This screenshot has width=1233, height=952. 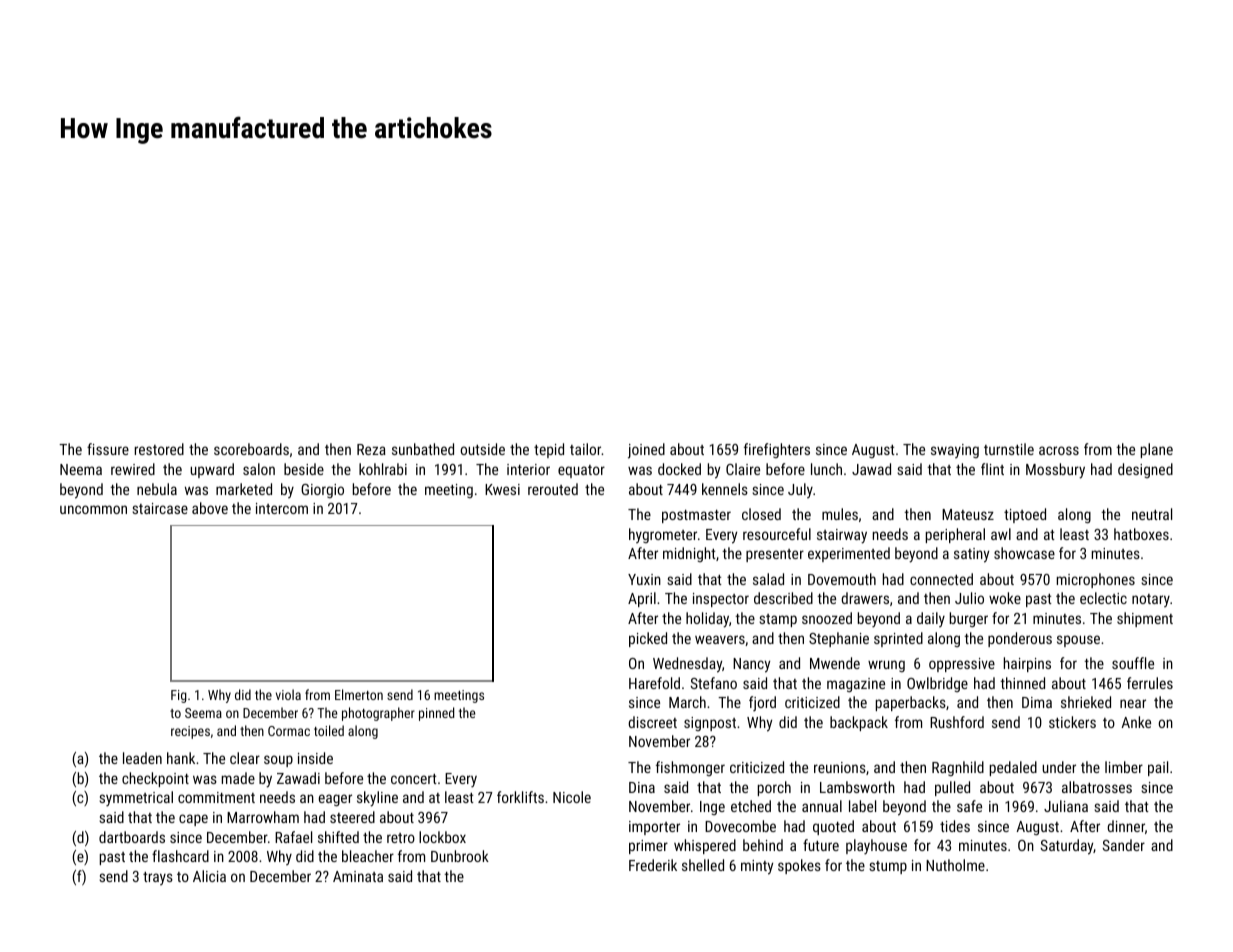 I want to click on recipes, so click(x=190, y=732).
